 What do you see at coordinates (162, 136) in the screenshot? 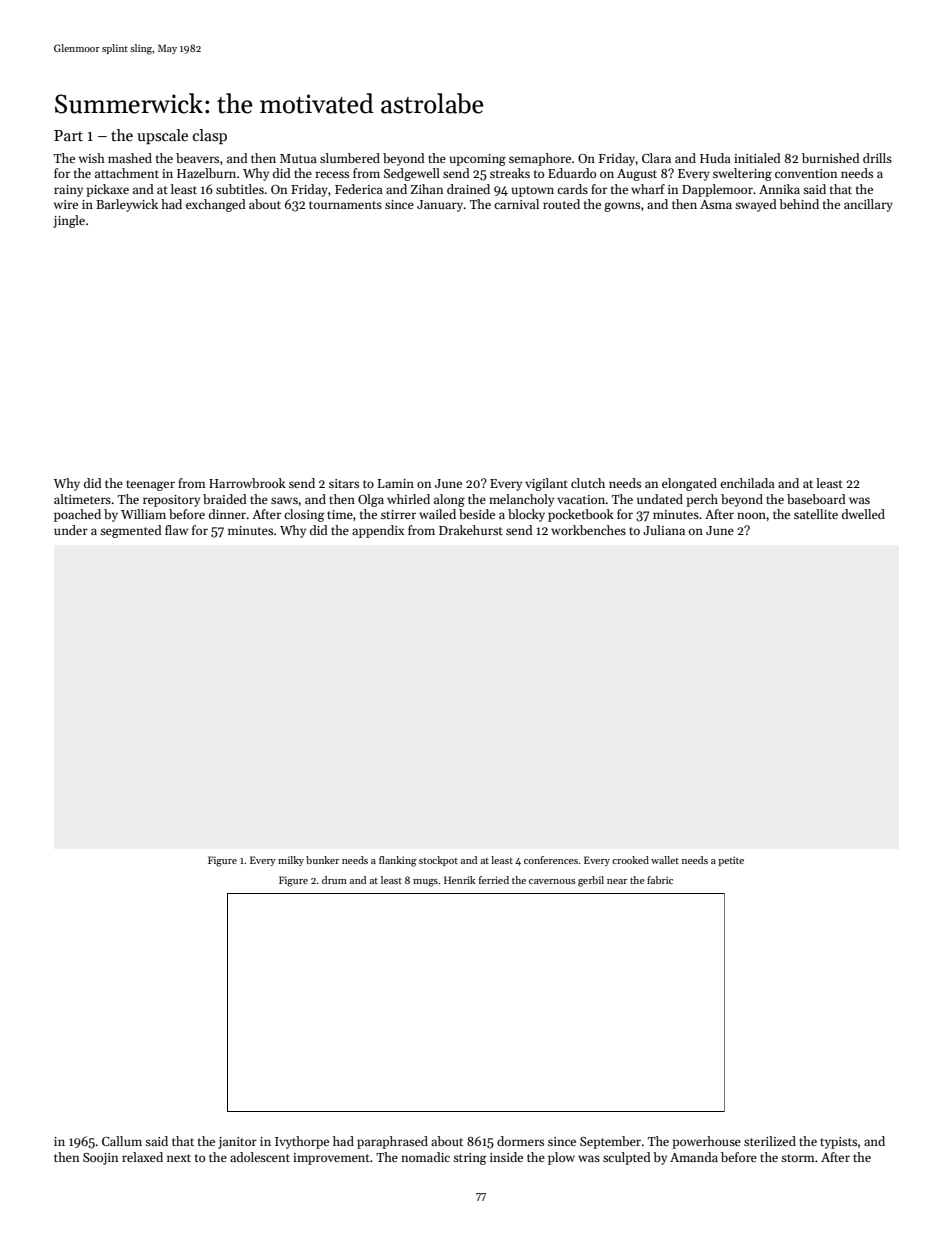
I see `upscale` at bounding box center [162, 136].
